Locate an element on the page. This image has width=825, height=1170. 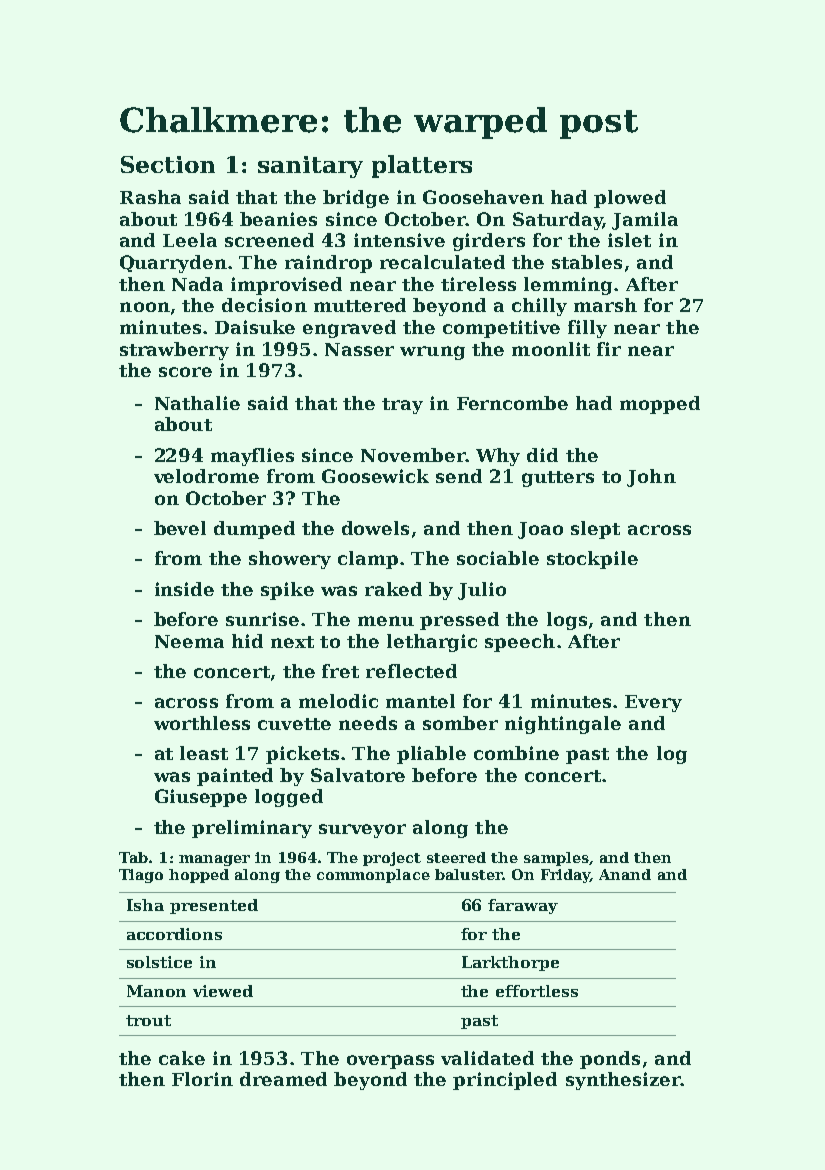
dumped is located at coordinates (254, 530).
